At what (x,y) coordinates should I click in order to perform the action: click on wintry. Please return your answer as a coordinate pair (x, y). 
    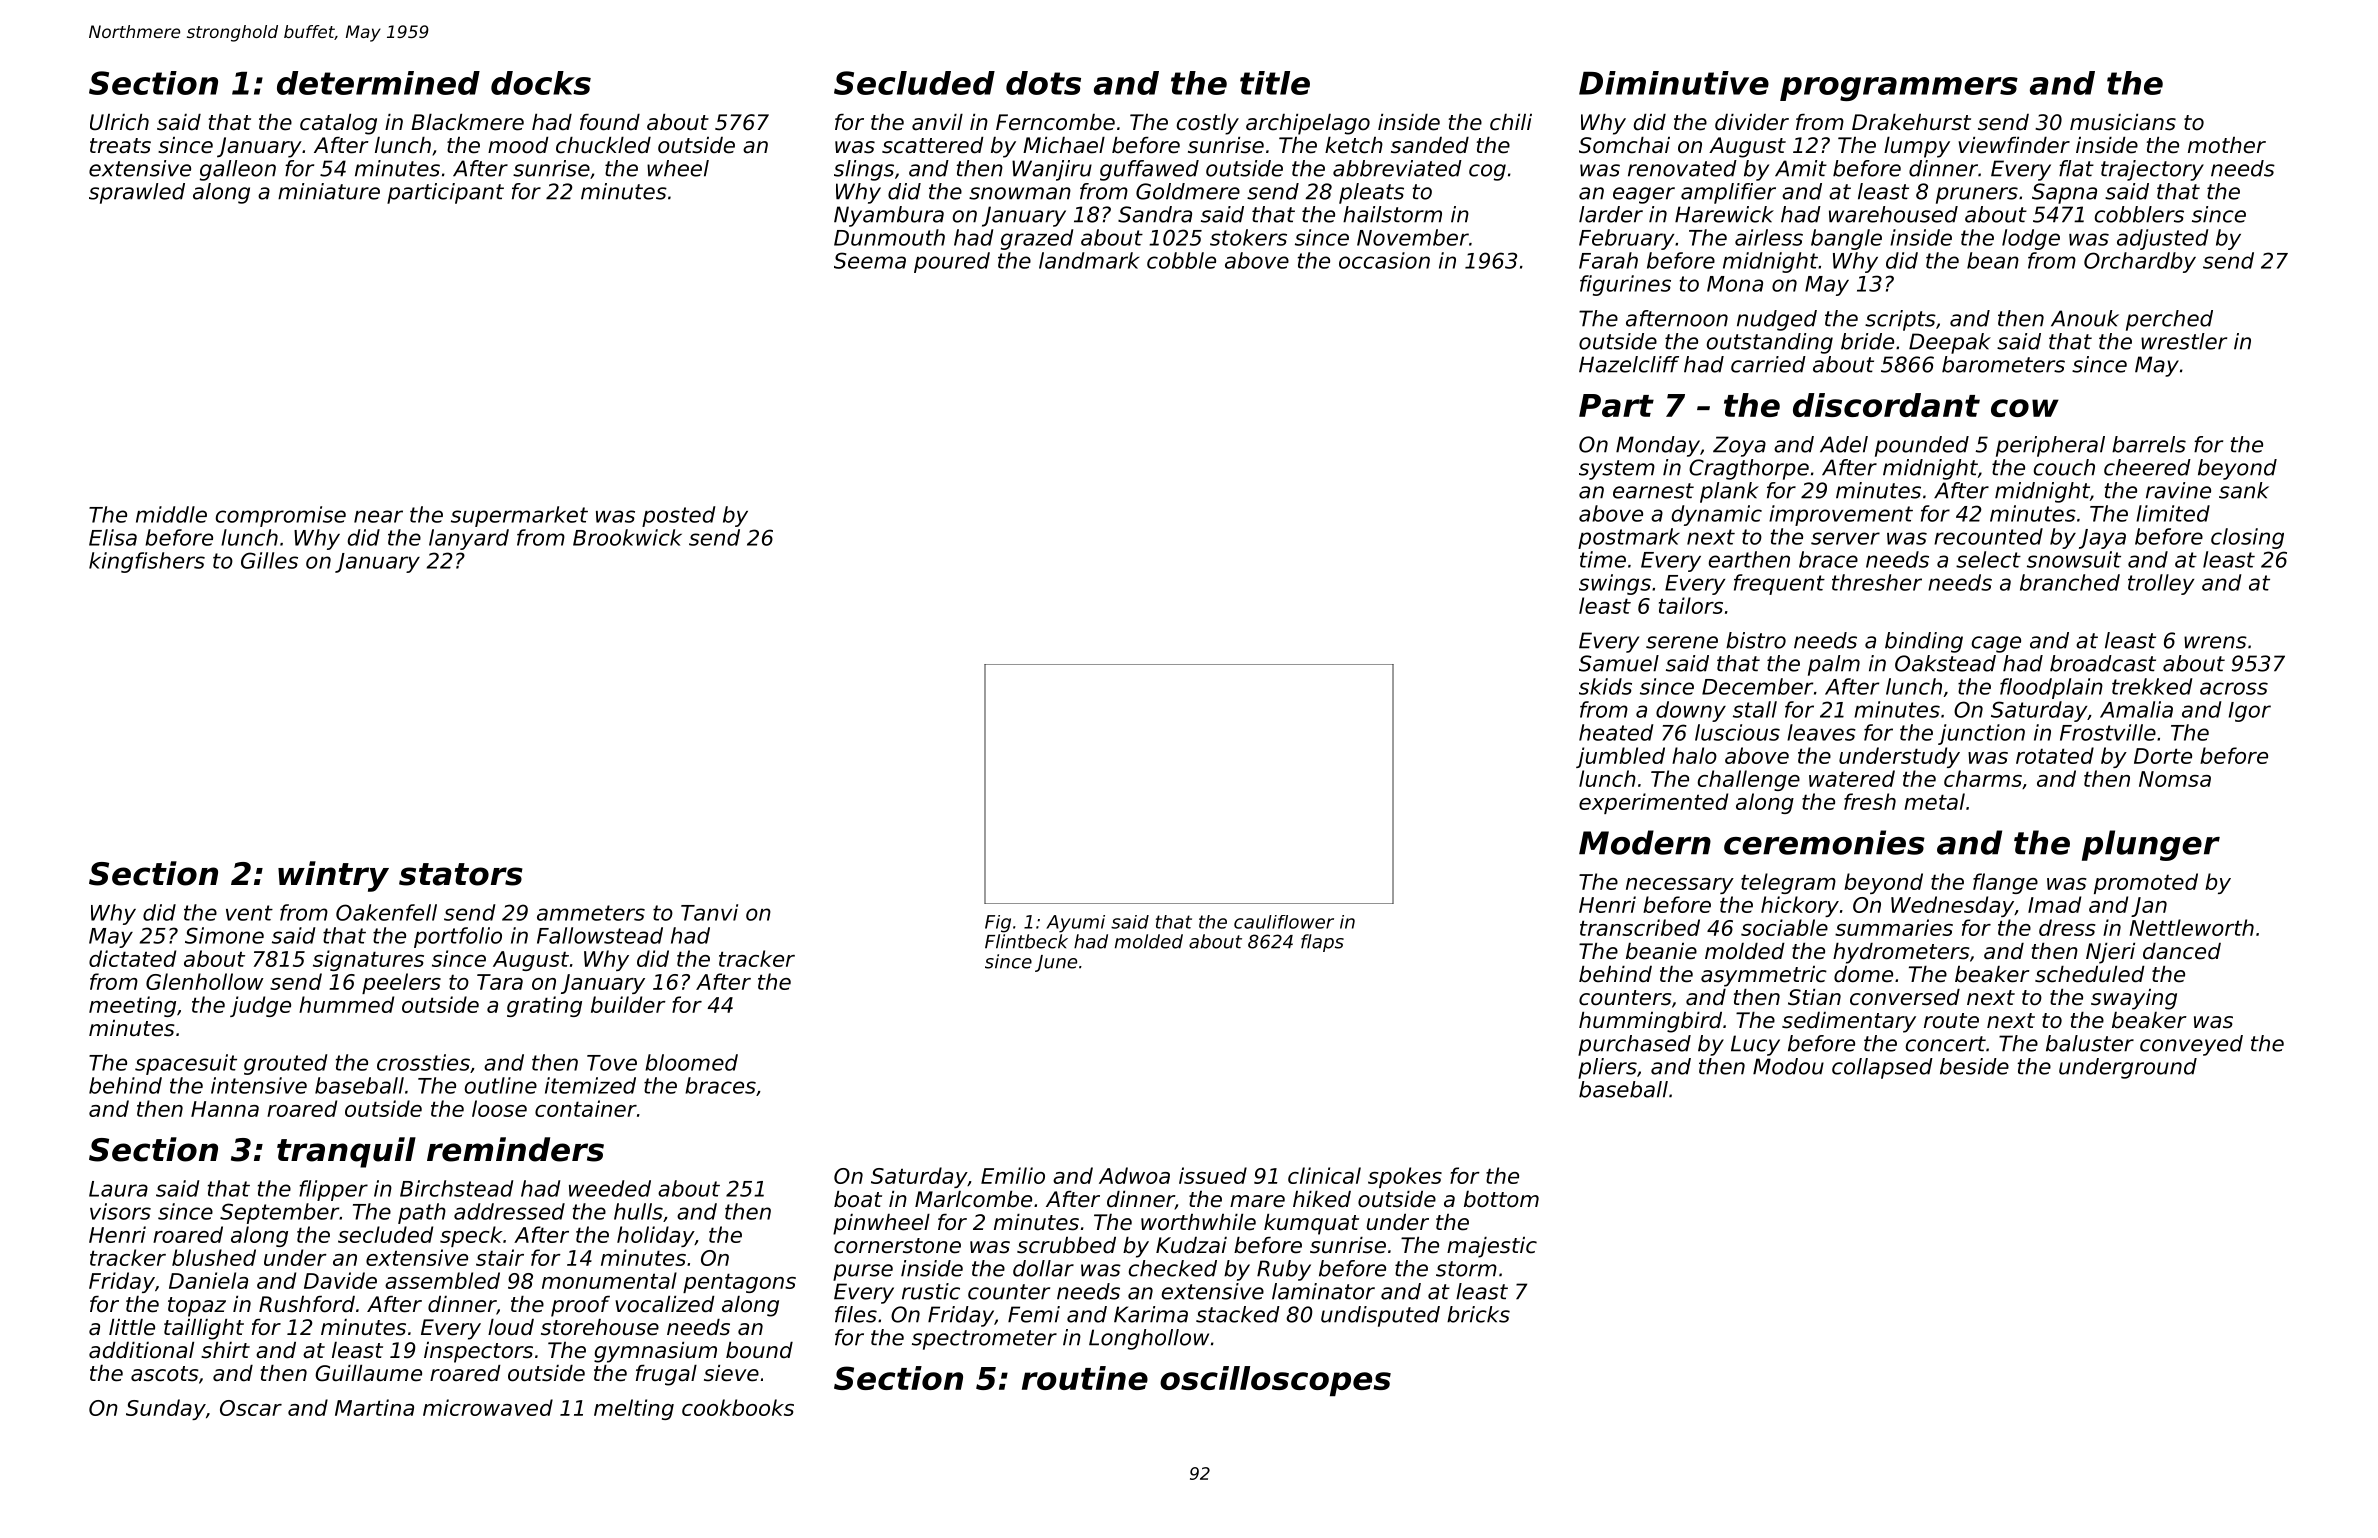
    Looking at the image, I should click on (333, 876).
